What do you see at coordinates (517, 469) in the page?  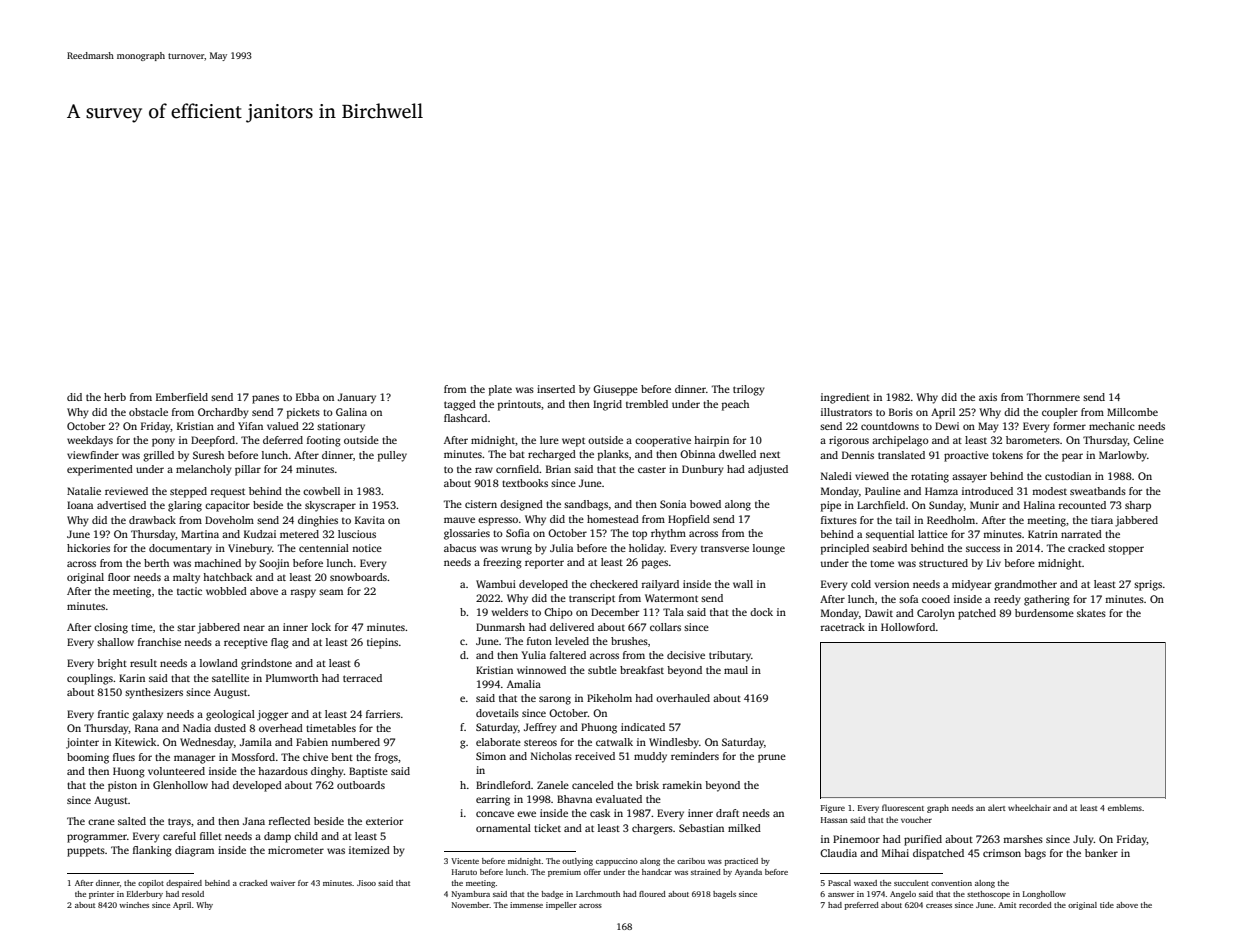 I see `cornfield` at bounding box center [517, 469].
